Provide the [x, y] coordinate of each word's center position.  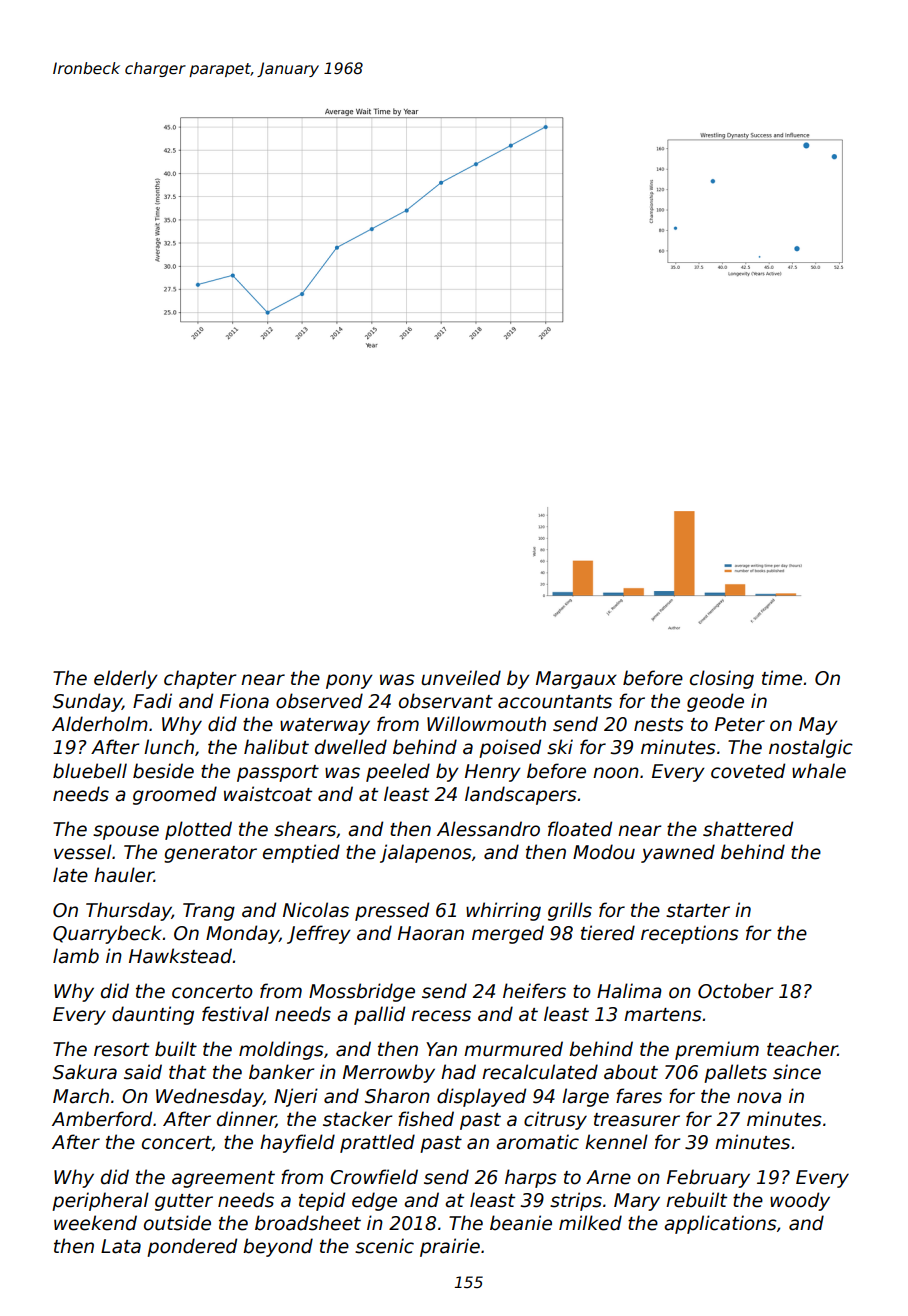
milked [590, 1223]
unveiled [461, 678]
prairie [450, 1247]
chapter [200, 679]
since [797, 1072]
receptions [690, 934]
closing [722, 679]
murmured [513, 1049]
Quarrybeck [107, 934]
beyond [278, 1247]
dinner [246, 1119]
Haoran [431, 933]
